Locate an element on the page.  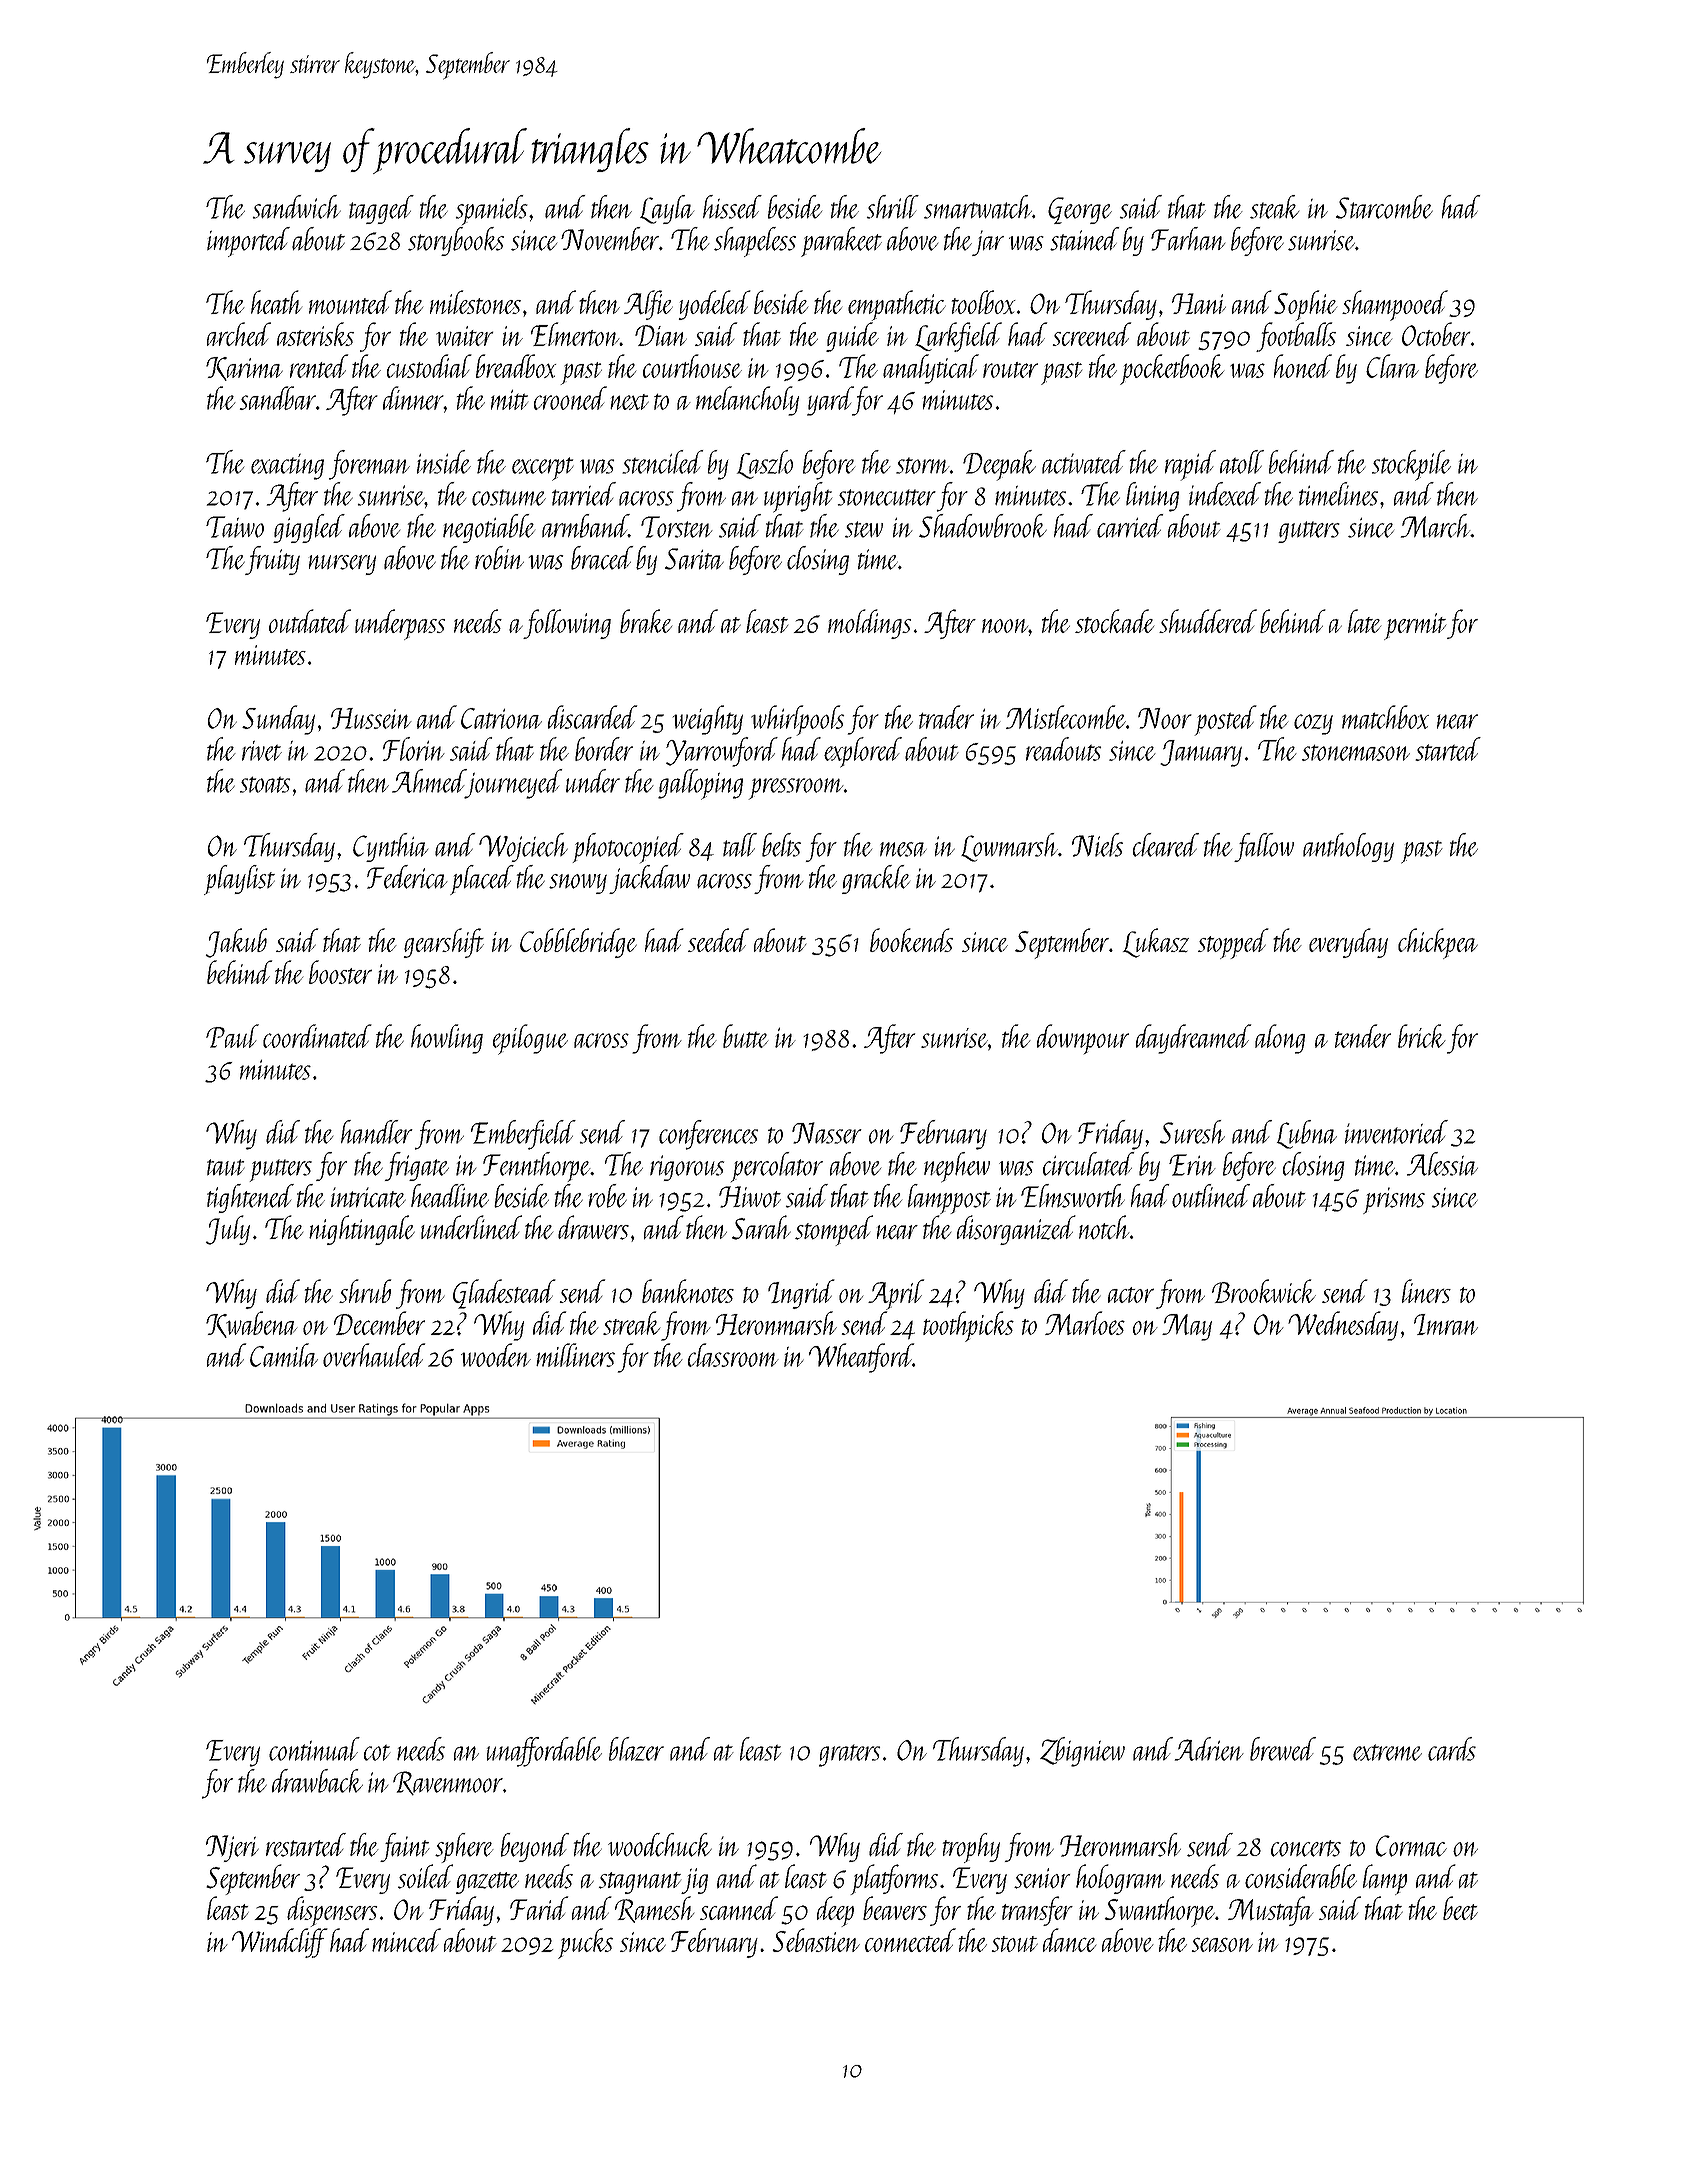
stonemason is located at coordinates (1356, 753).
